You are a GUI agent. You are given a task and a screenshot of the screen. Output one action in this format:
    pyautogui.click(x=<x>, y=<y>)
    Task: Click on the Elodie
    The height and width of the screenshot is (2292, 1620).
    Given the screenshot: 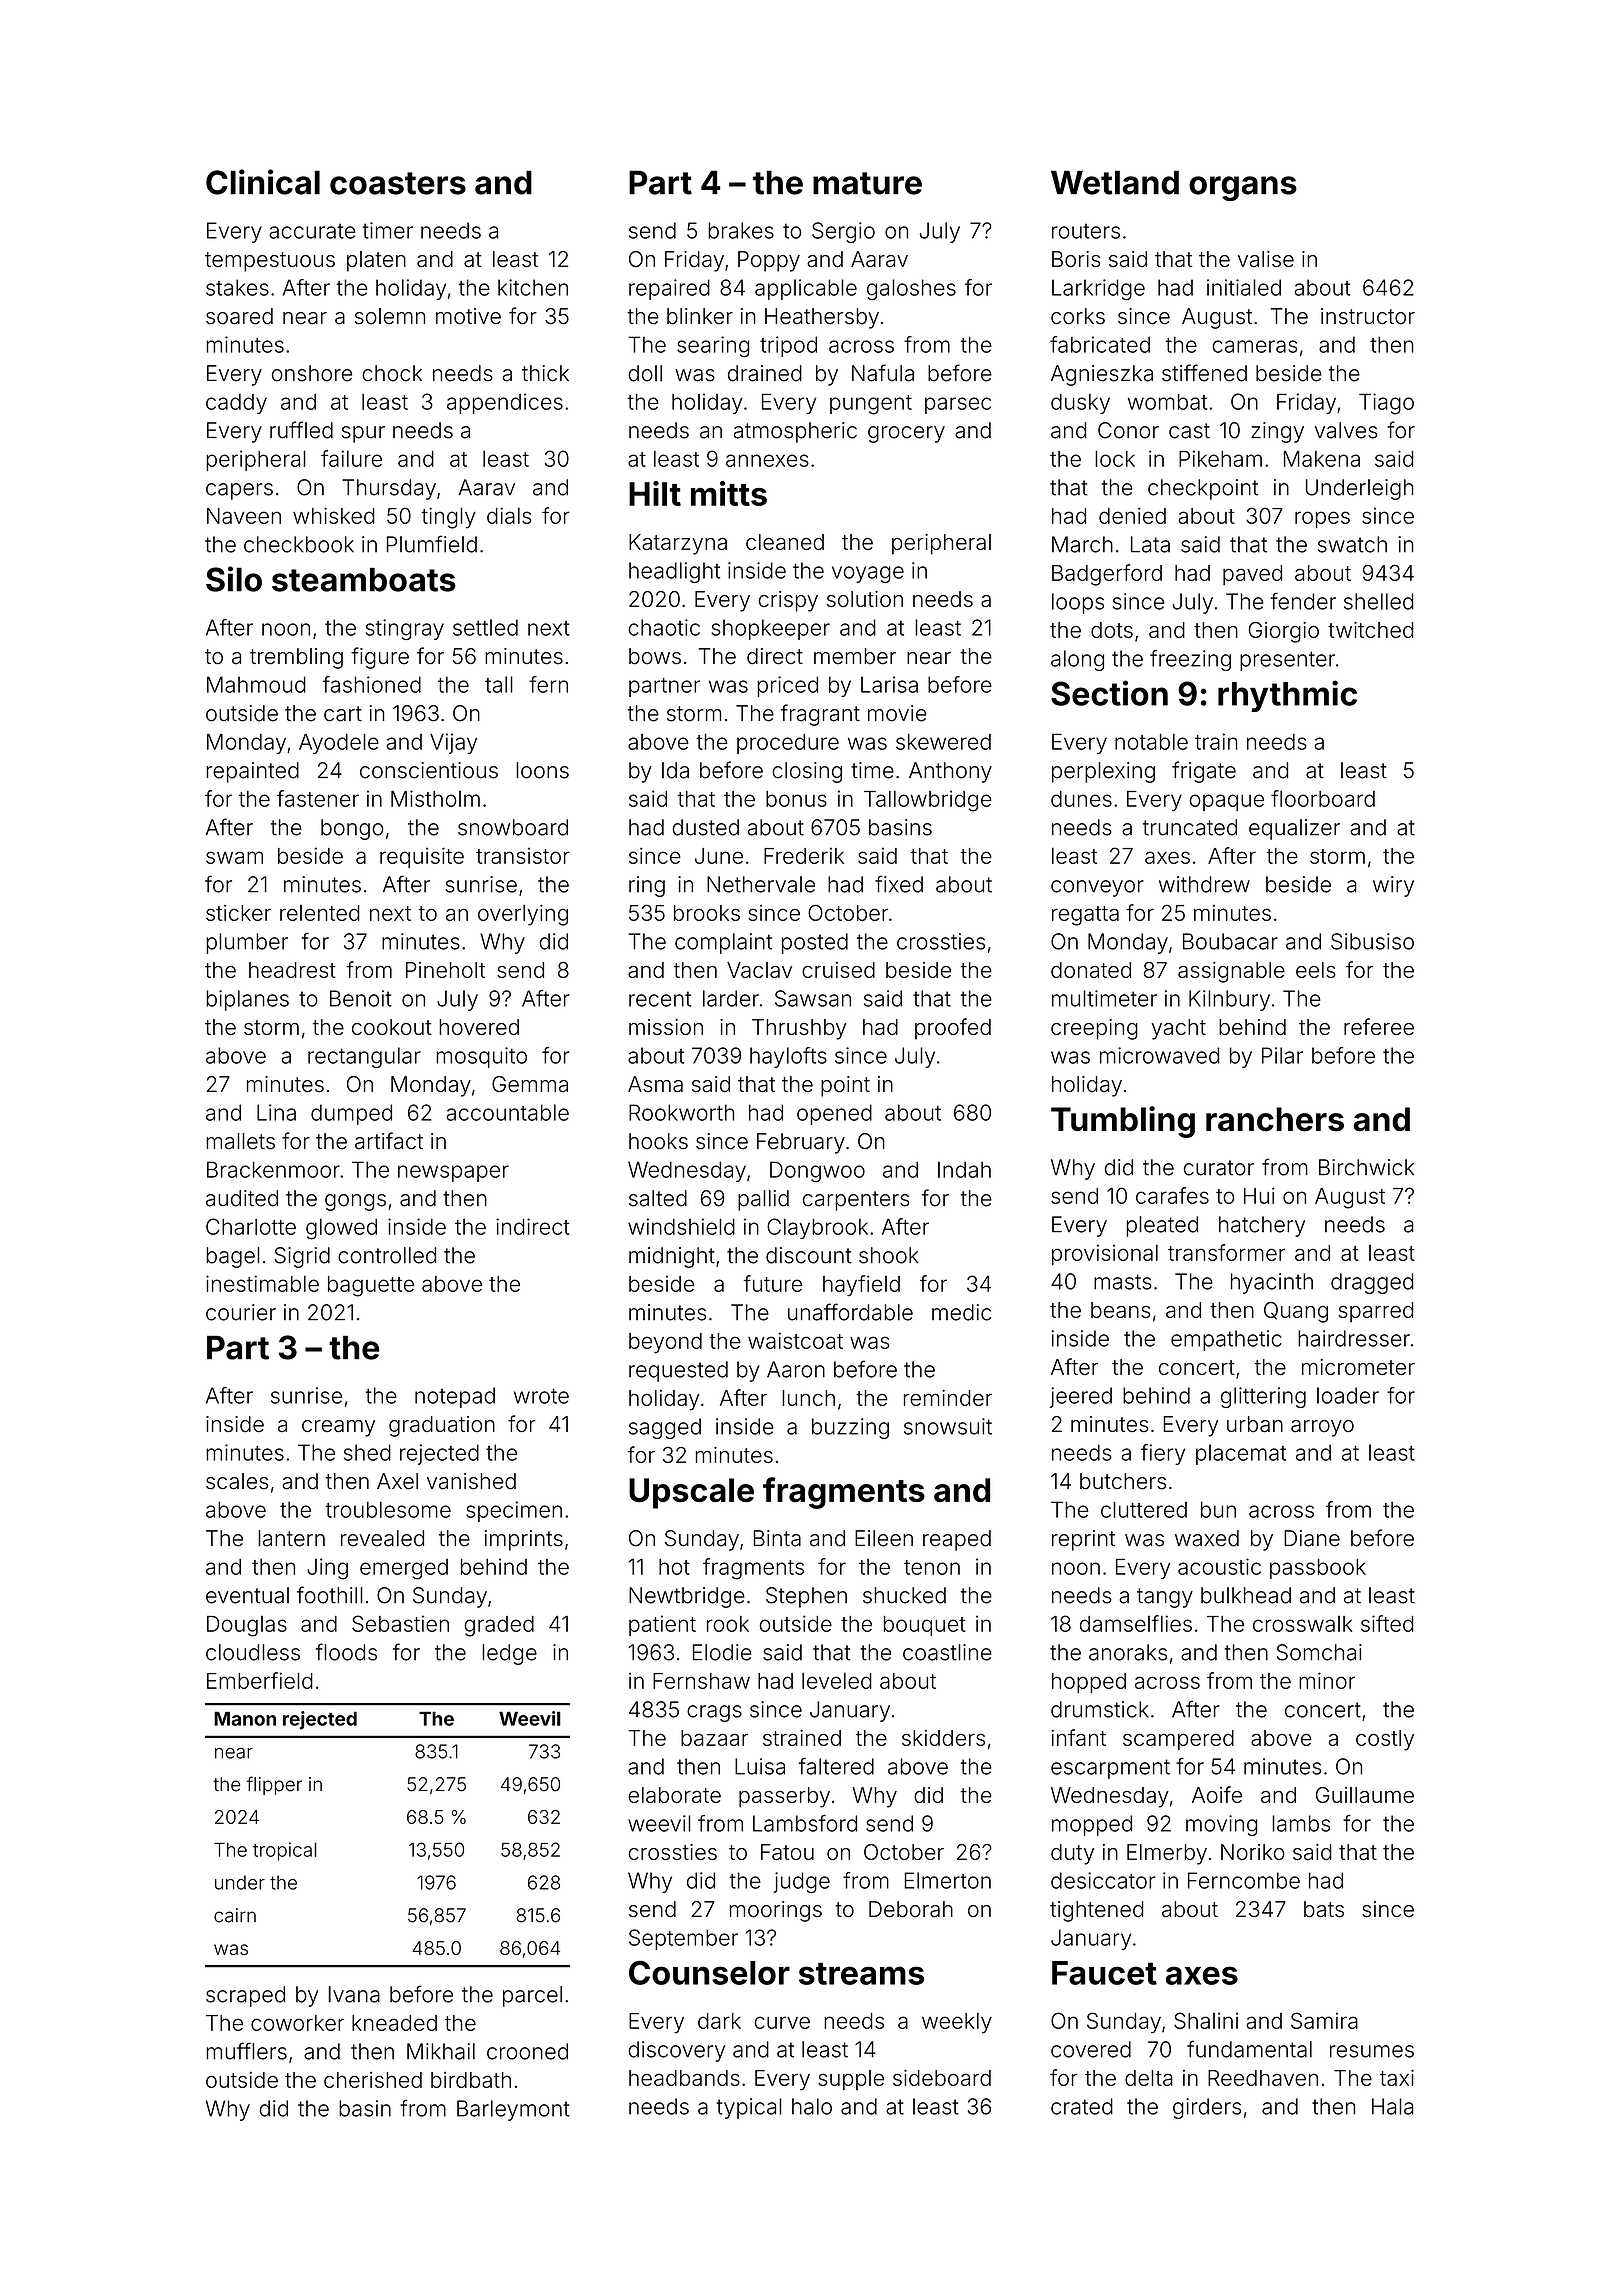 What is the action you would take?
    pyautogui.click(x=722, y=1652)
